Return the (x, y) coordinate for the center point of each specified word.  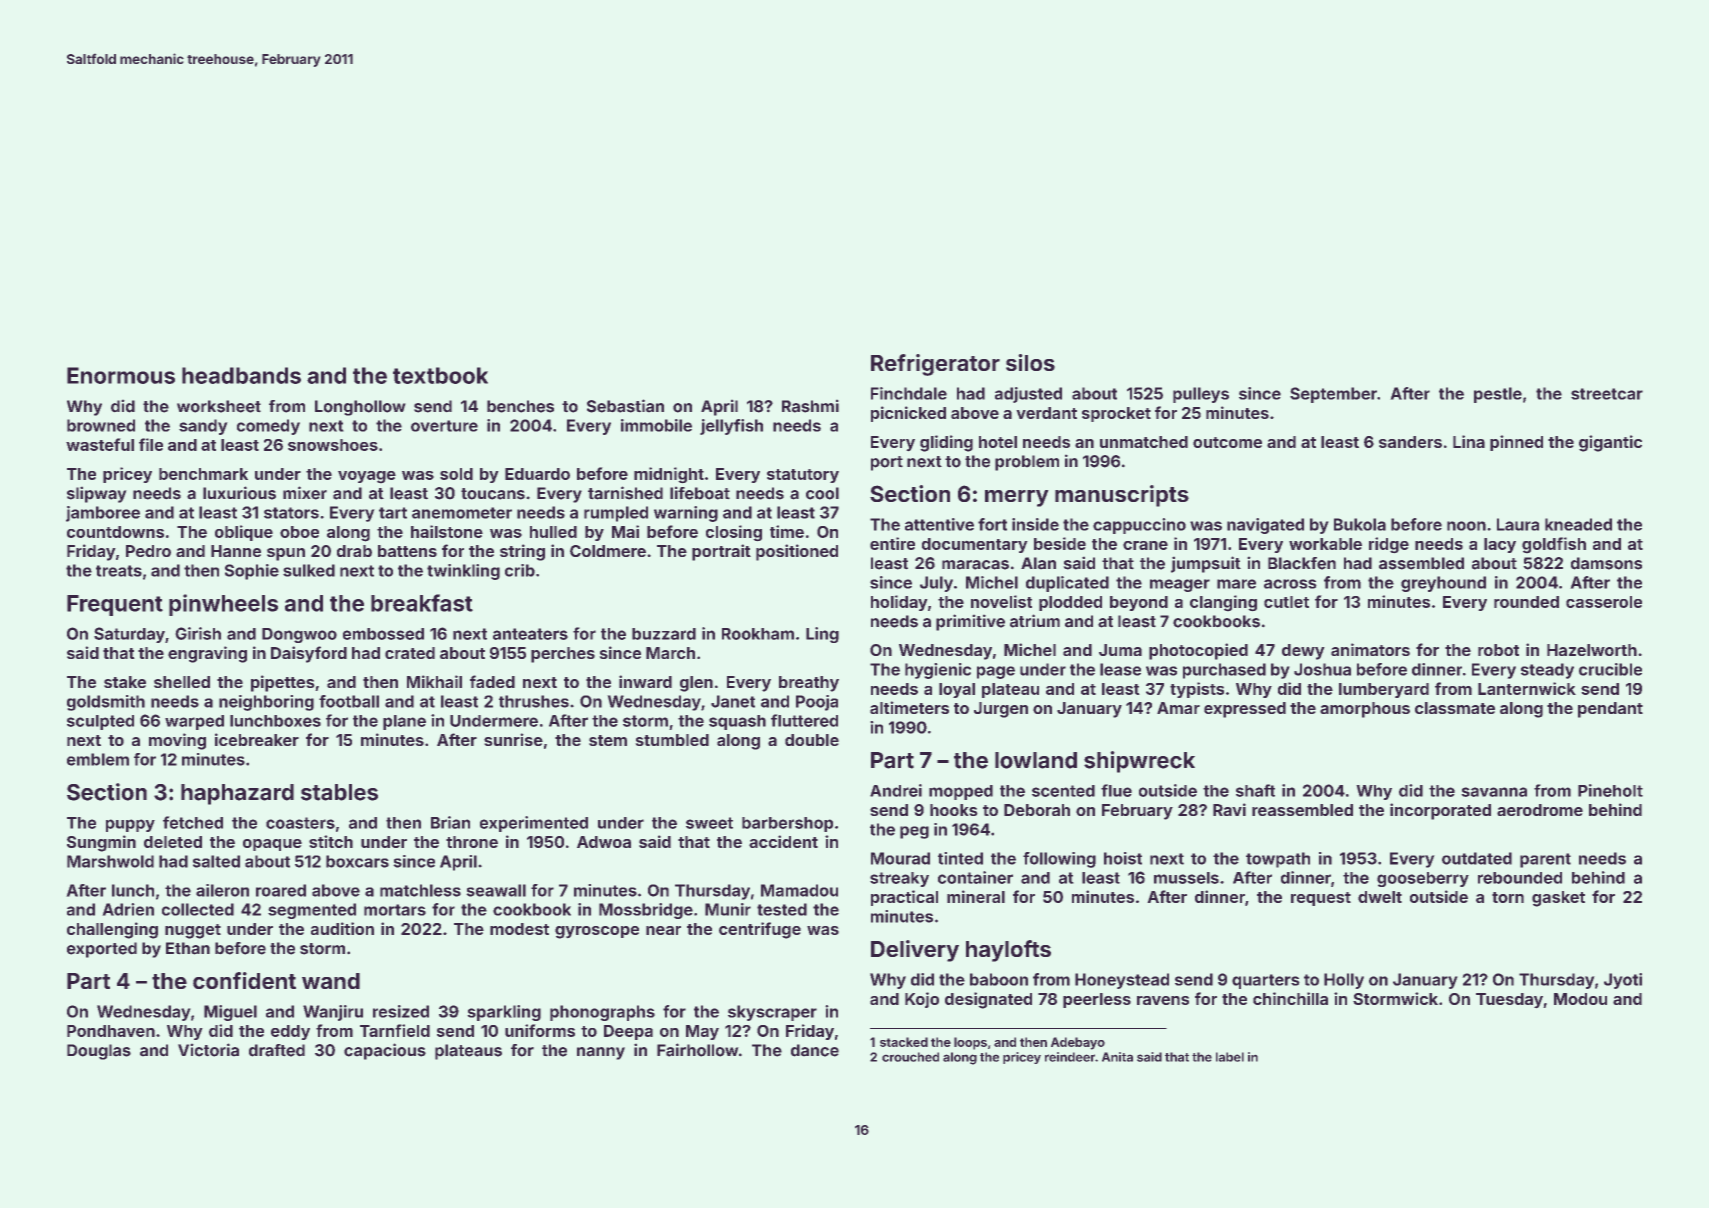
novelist (1001, 601)
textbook (440, 375)
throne (472, 842)
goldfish (1554, 545)
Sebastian (625, 406)
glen (696, 684)
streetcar (1607, 394)
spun (286, 554)
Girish (198, 633)
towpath (1278, 860)
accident (783, 841)
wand (331, 981)
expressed (1245, 710)
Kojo (922, 1000)
